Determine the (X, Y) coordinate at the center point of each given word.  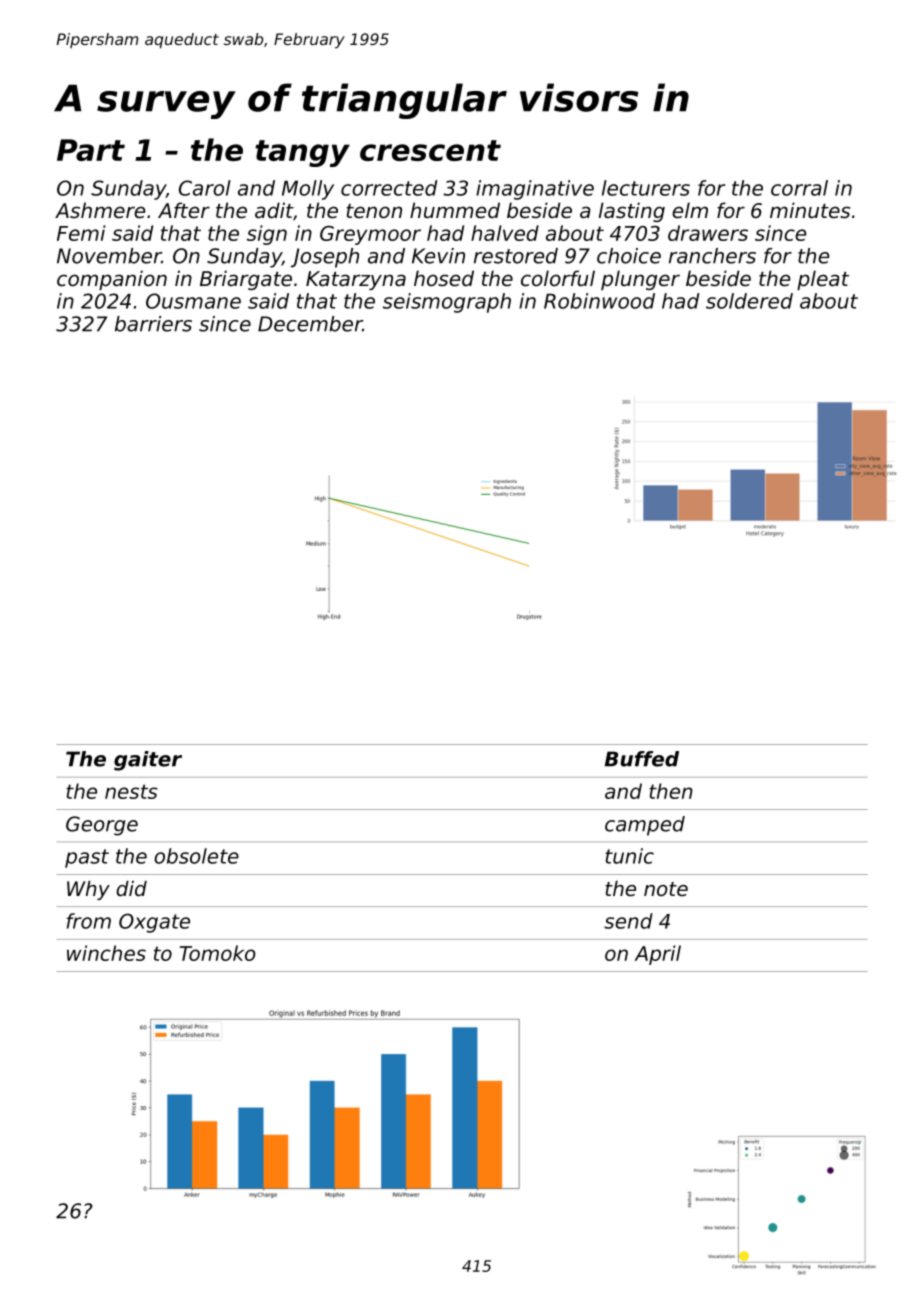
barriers (153, 324)
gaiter (148, 761)
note (666, 889)
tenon (374, 211)
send (628, 921)
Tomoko (217, 953)
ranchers (712, 256)
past (87, 858)
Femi (81, 233)
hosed (444, 278)
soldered (749, 301)
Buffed (642, 759)
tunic (629, 856)
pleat (823, 280)
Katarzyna (356, 280)
